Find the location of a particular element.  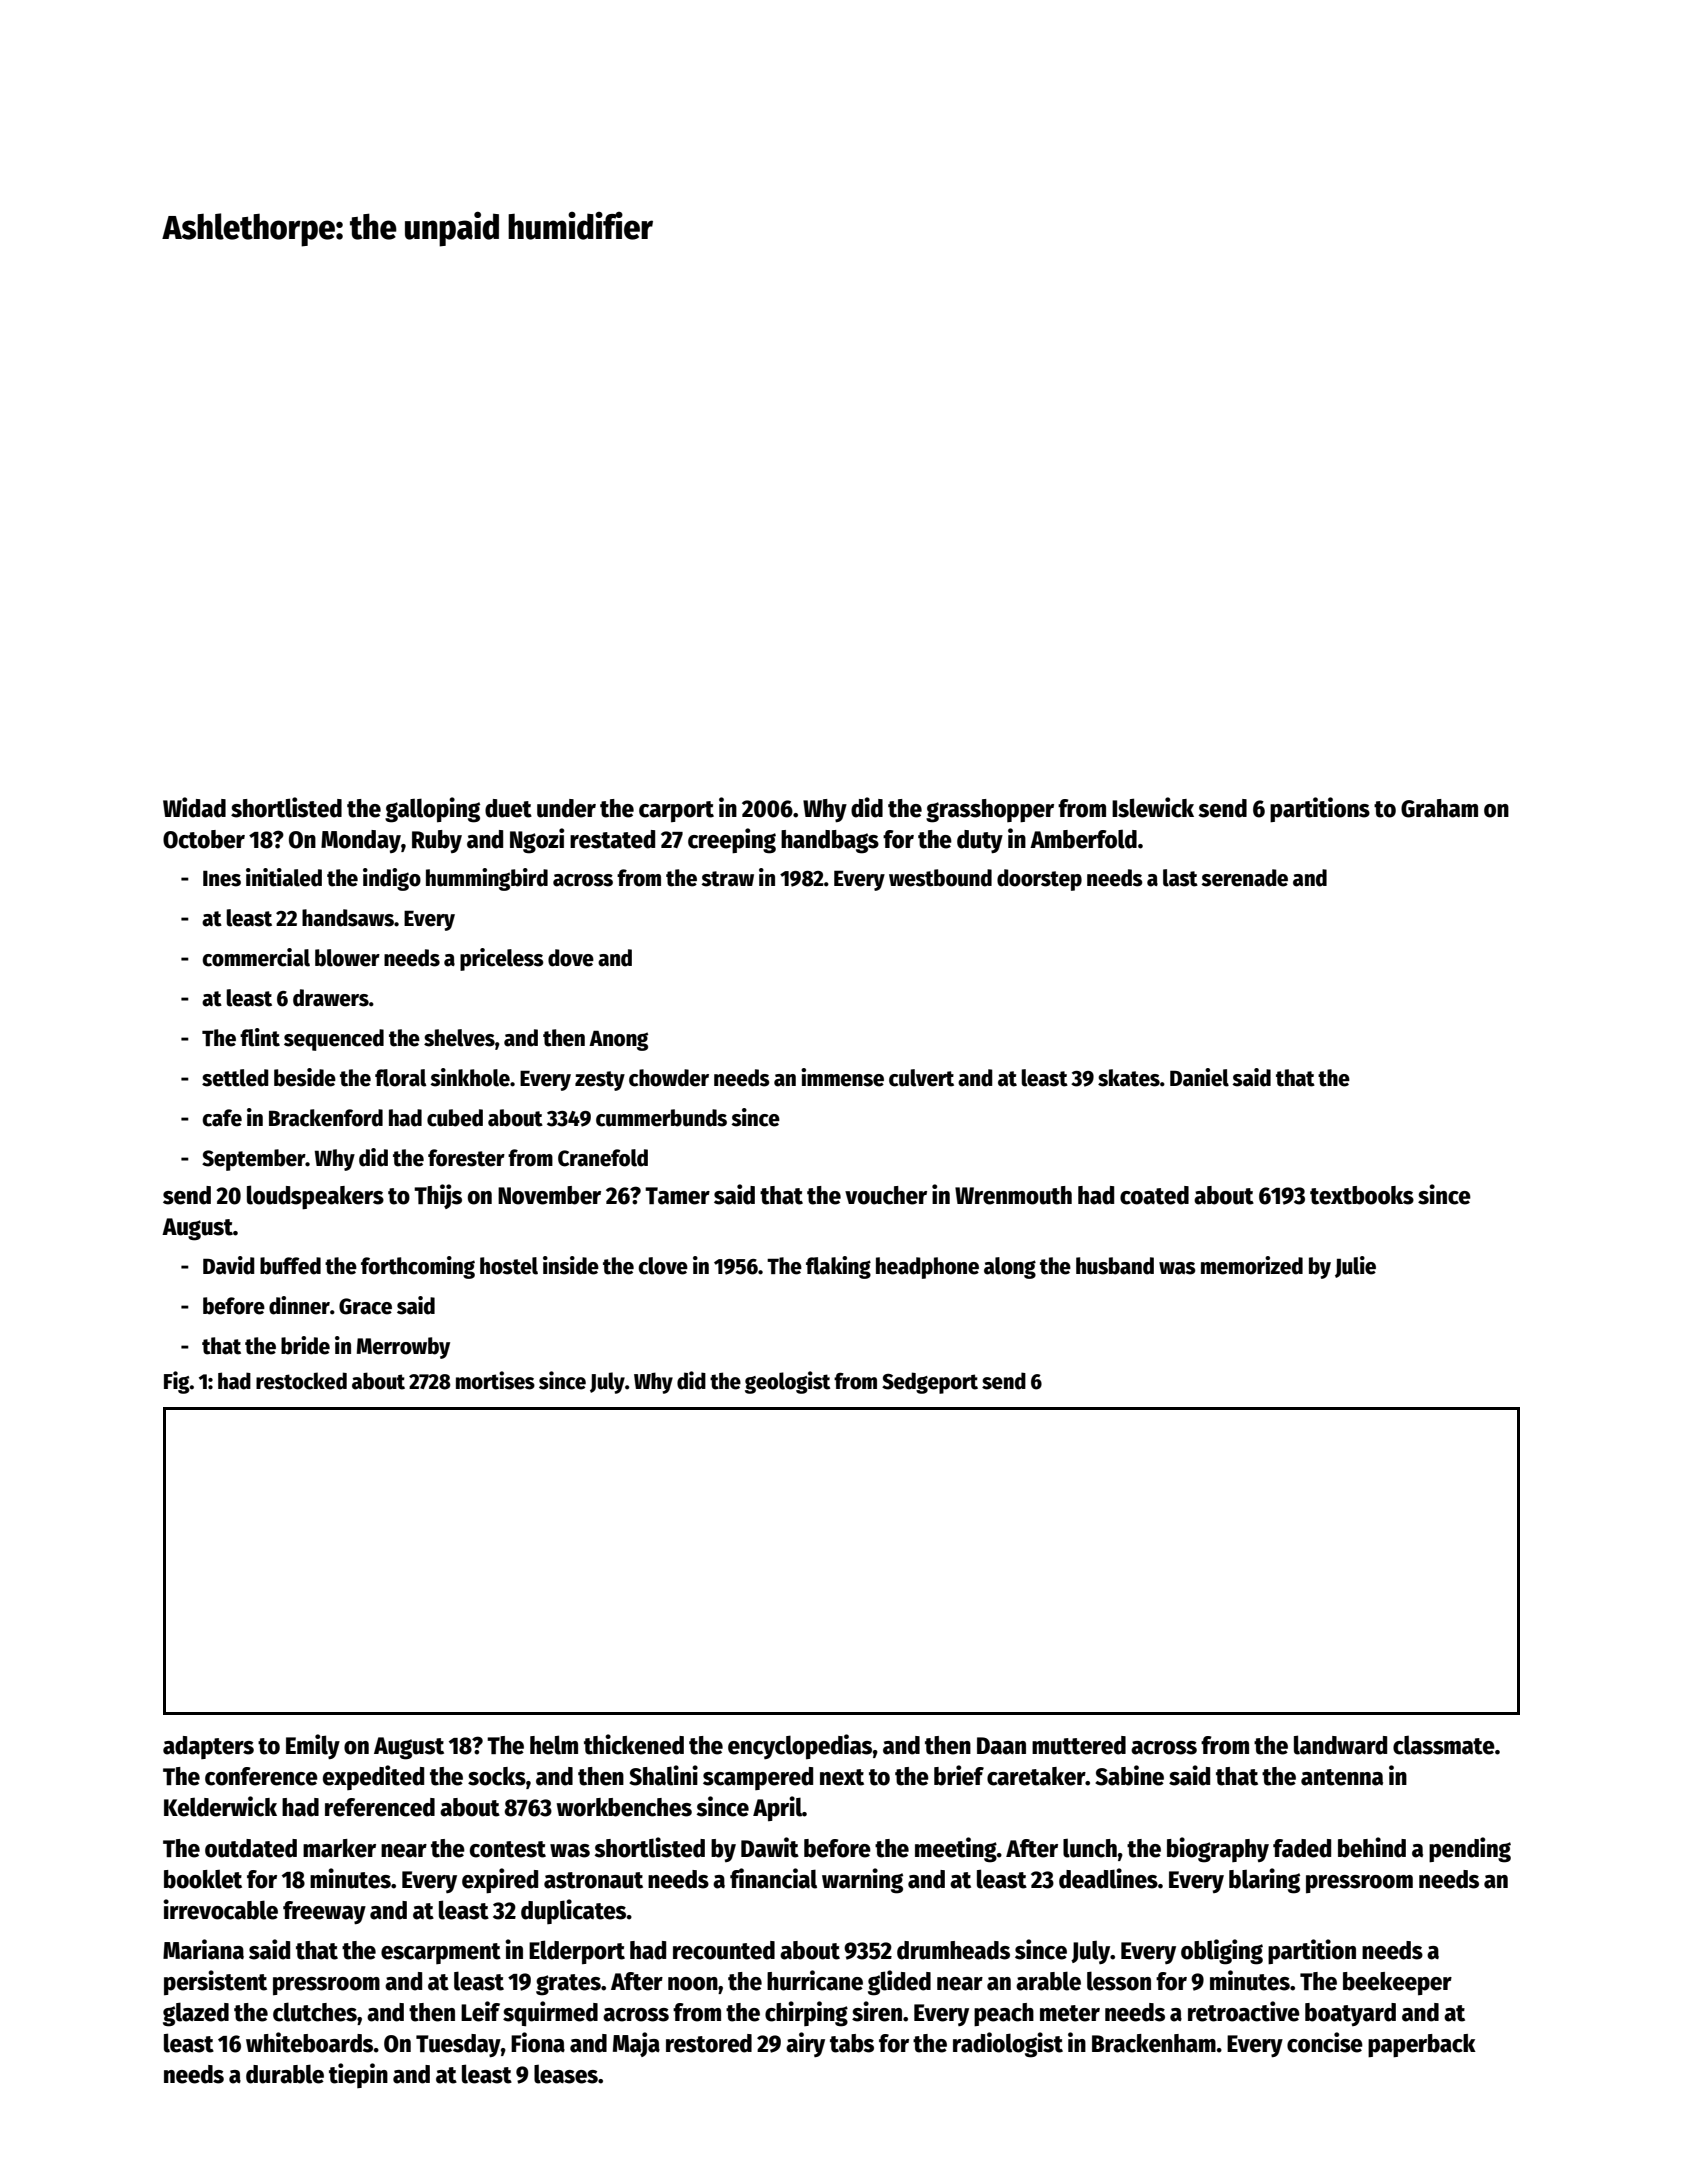

durable is located at coordinates (285, 2074).
